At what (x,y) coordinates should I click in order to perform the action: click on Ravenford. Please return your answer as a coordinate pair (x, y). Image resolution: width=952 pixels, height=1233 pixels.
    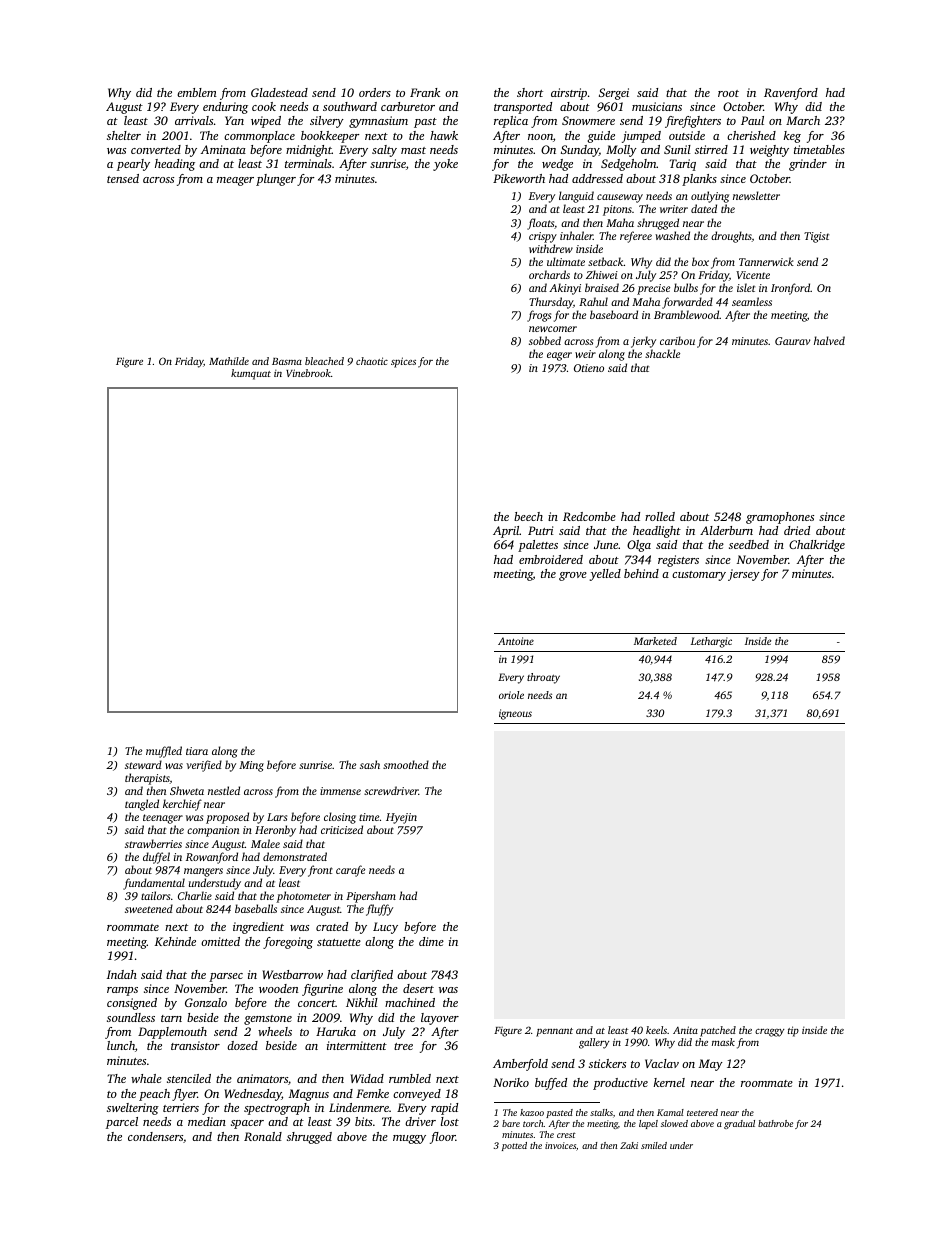
    Looking at the image, I should click on (791, 94).
